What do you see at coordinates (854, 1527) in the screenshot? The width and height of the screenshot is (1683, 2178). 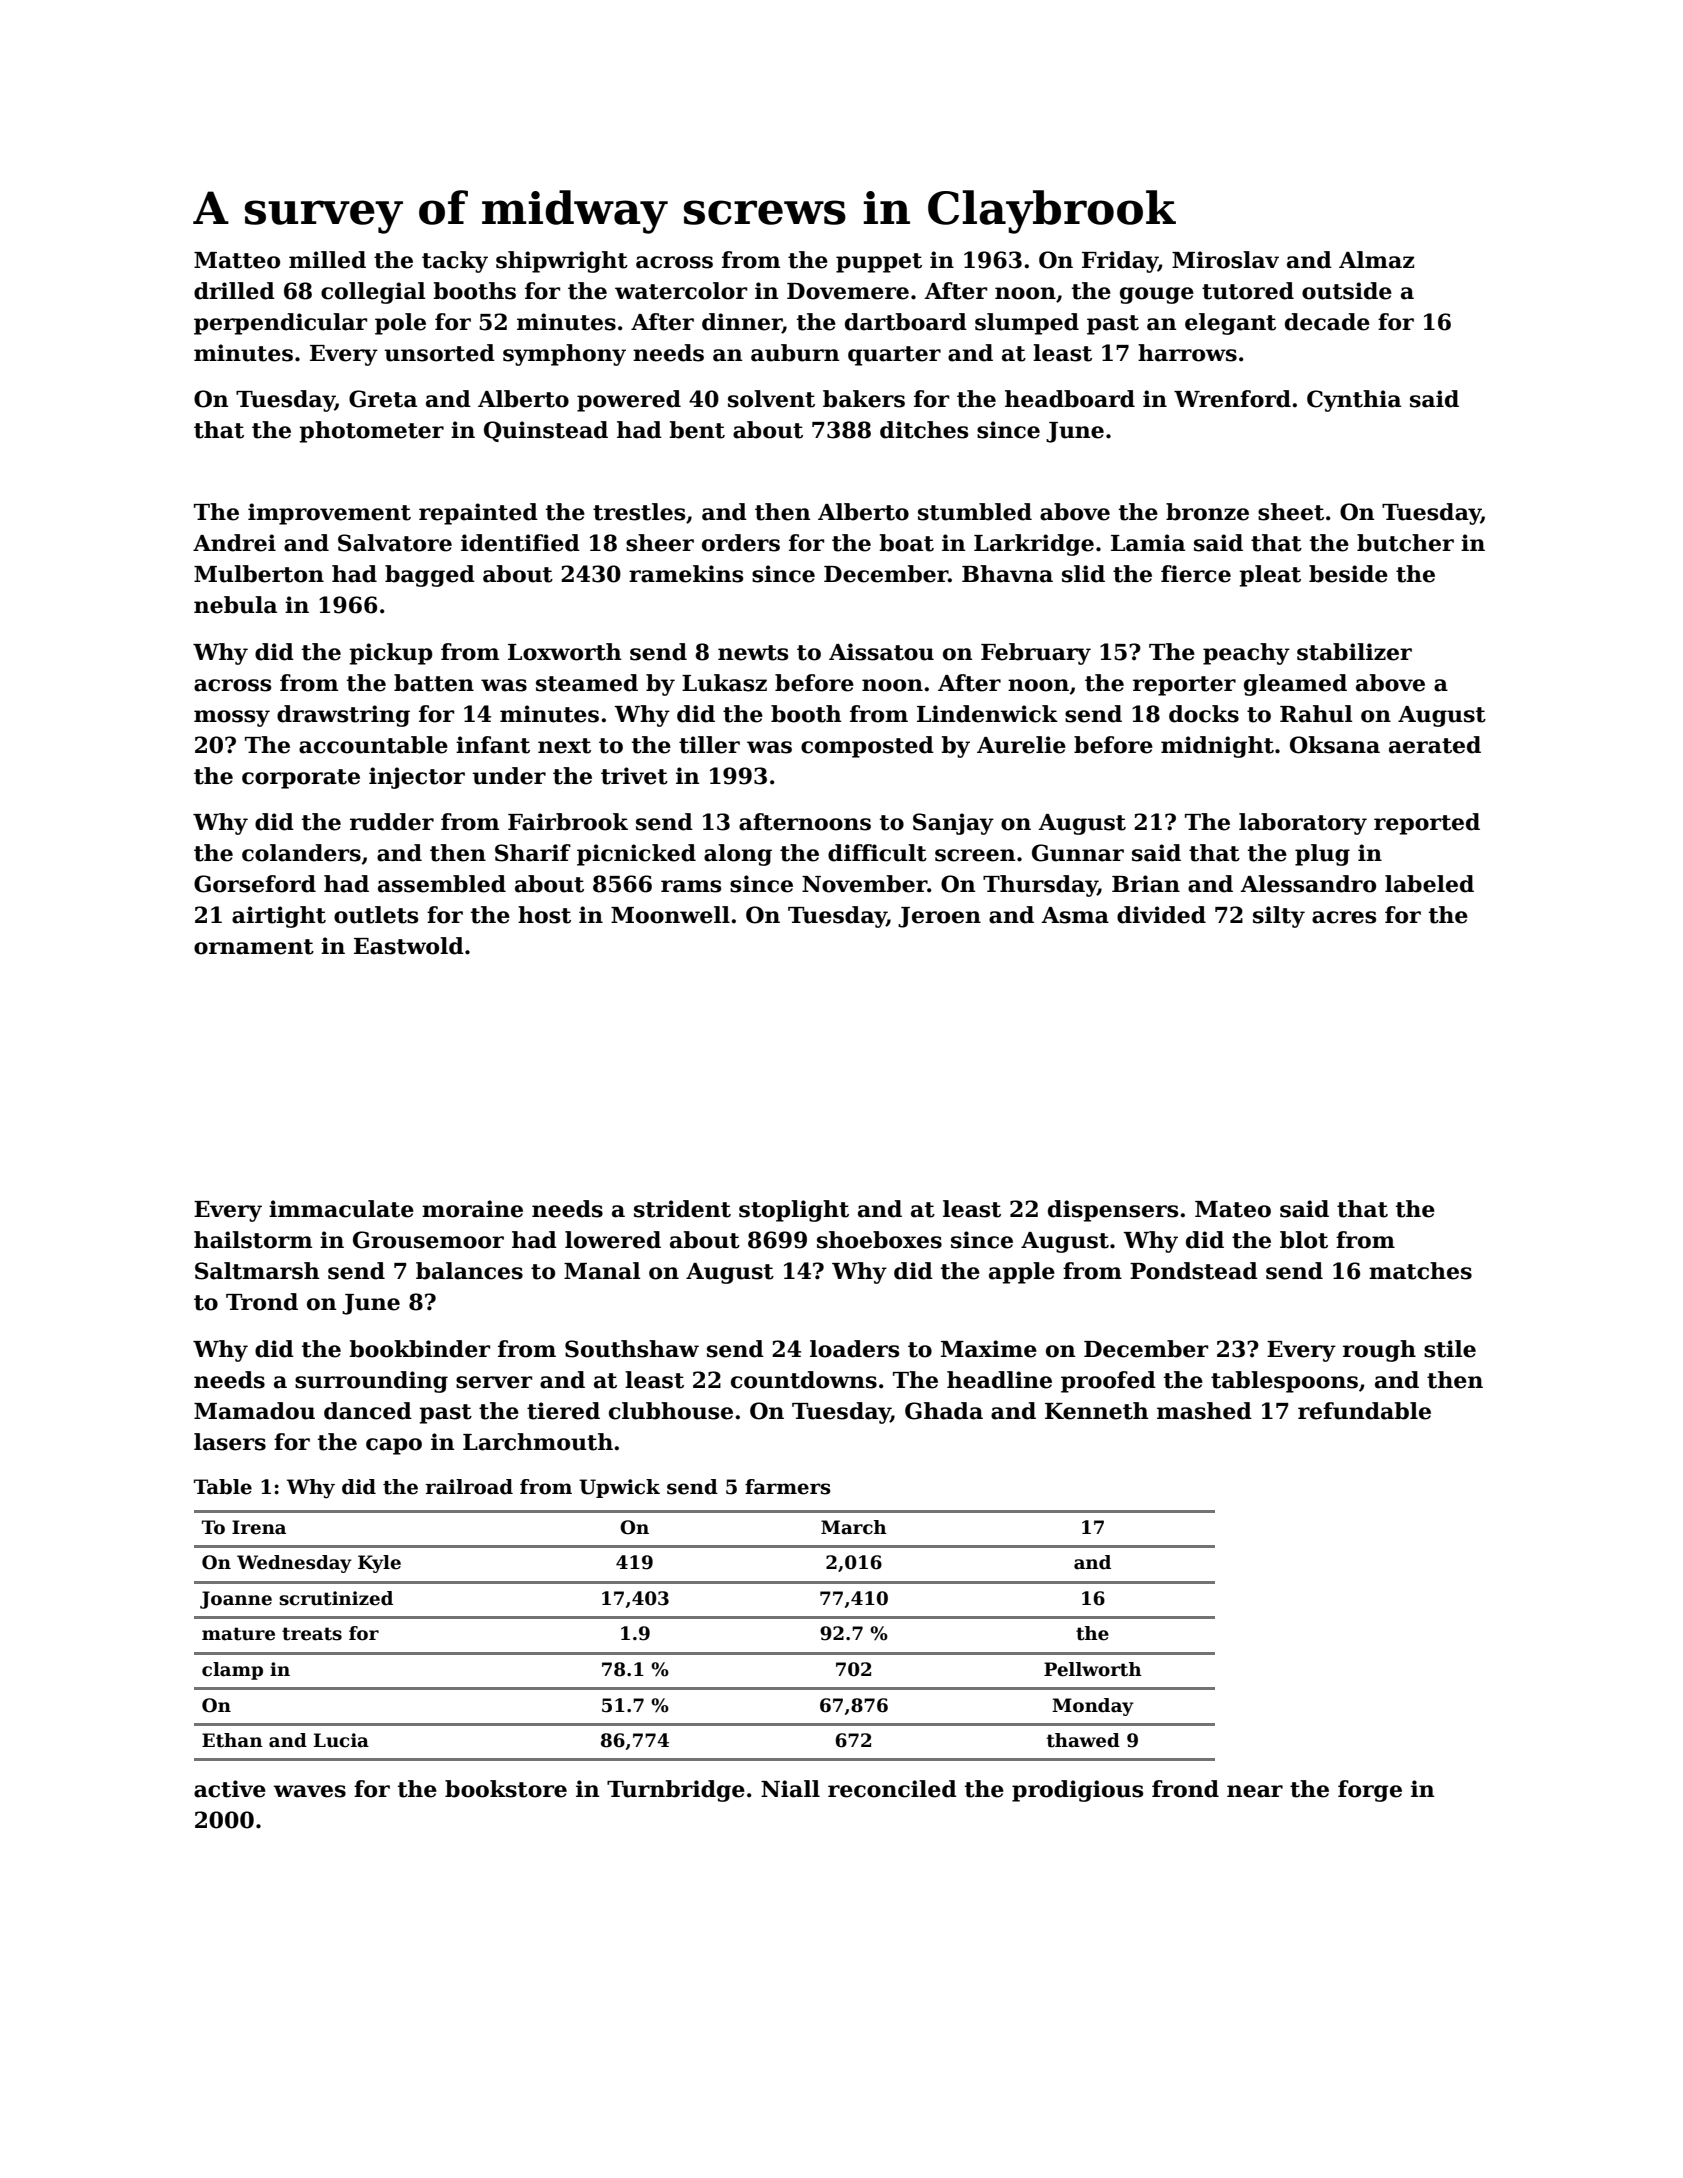 I see `March` at bounding box center [854, 1527].
